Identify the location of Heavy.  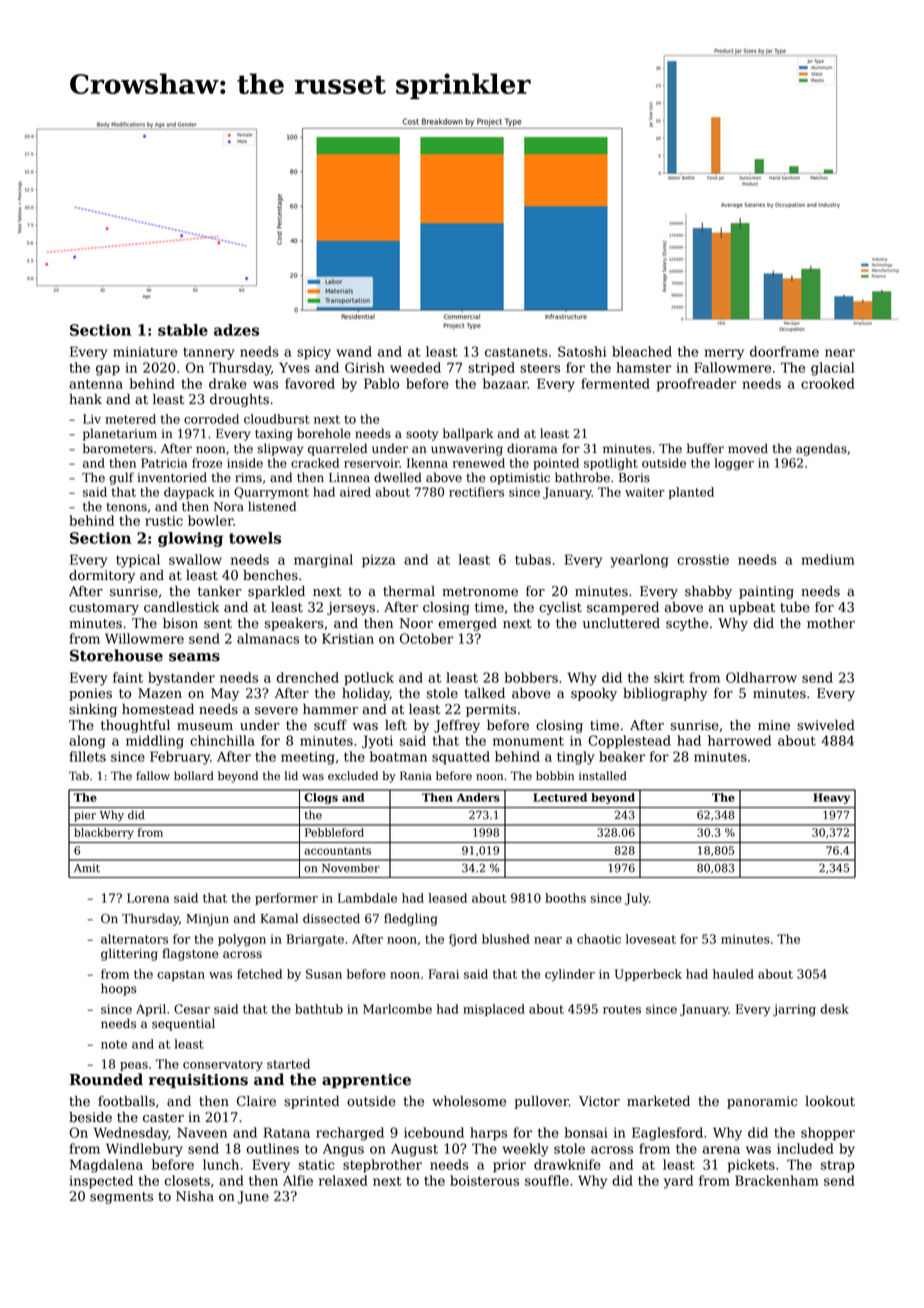
(831, 798).
